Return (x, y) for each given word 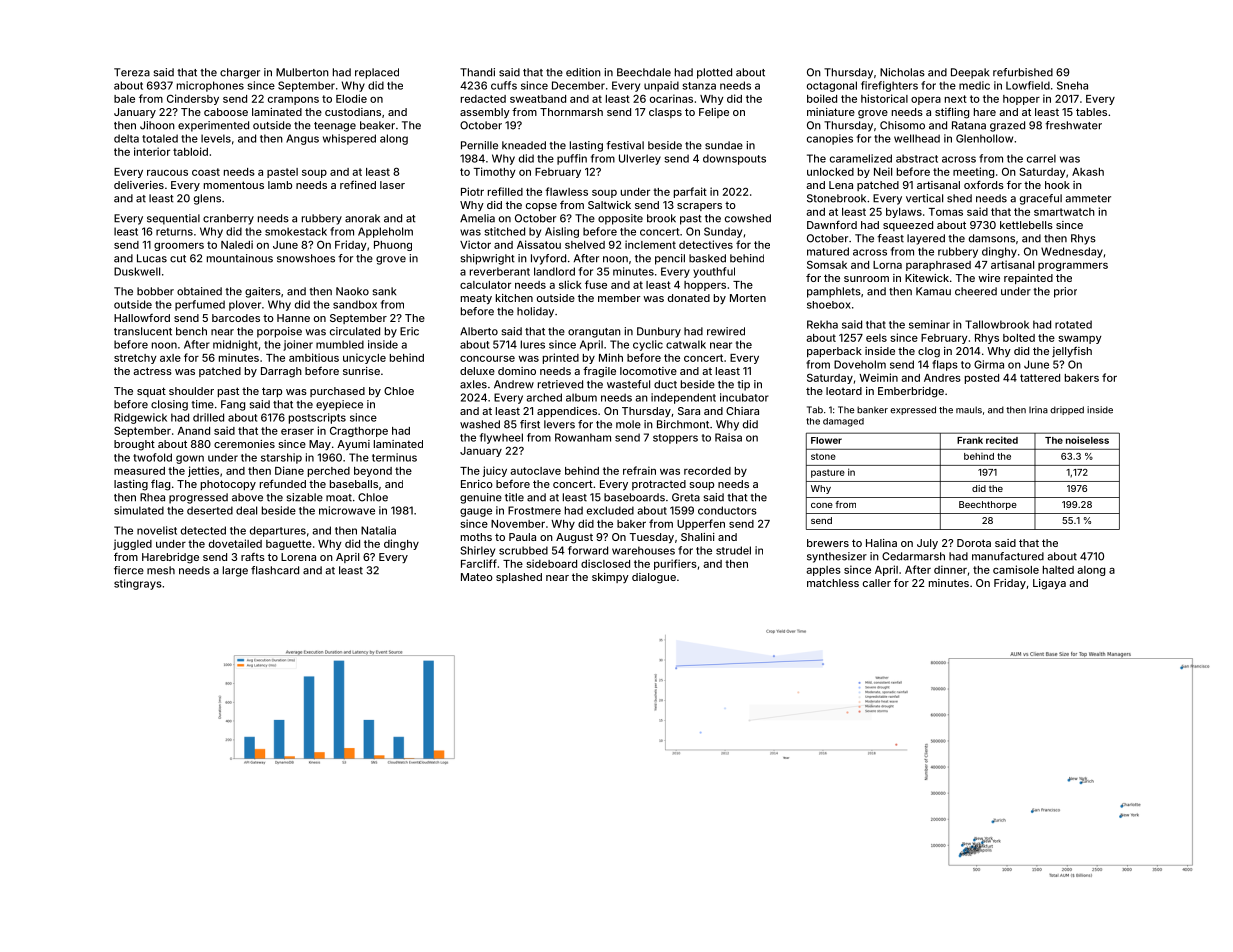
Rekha (822, 324)
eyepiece (339, 405)
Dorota (974, 543)
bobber (155, 291)
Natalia (378, 530)
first (530, 424)
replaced (377, 73)
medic (974, 85)
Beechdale (644, 72)
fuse (596, 284)
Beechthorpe (988, 505)
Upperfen (701, 524)
